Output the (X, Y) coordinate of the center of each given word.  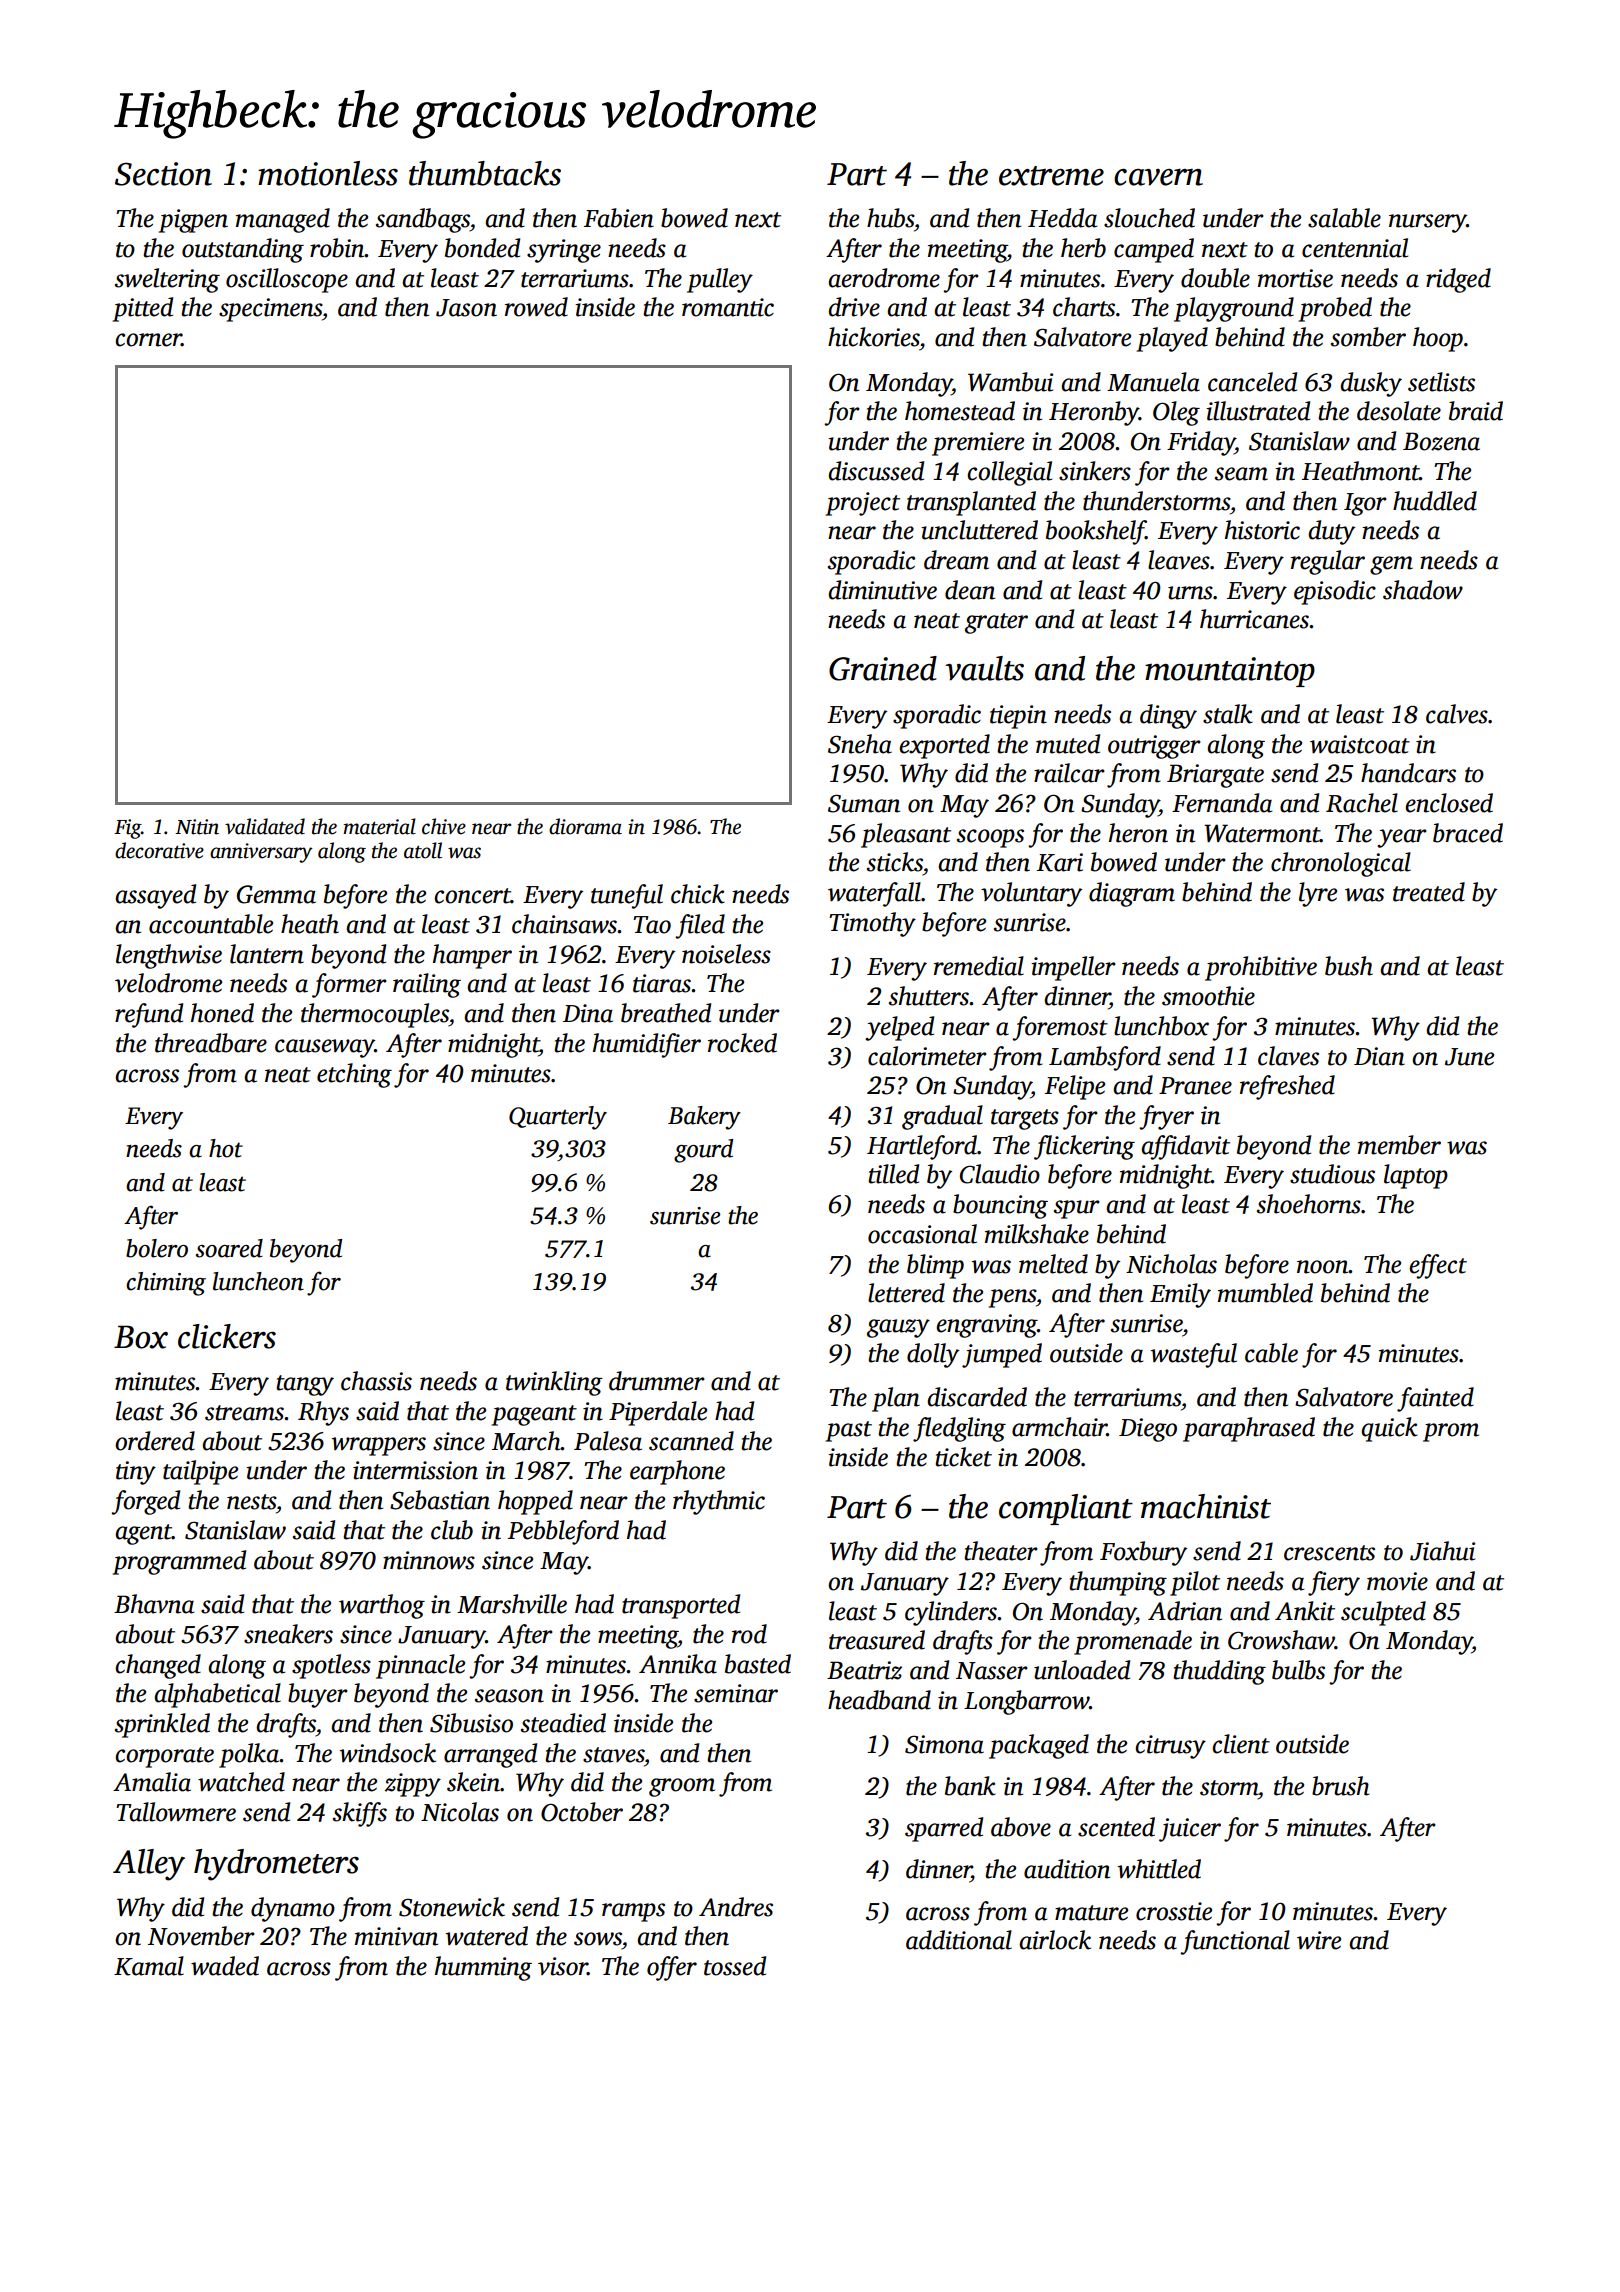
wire (1319, 1940)
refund (149, 1015)
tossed (735, 1966)
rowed (536, 307)
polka (249, 1755)
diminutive (882, 590)
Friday (1201, 443)
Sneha (860, 744)
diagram (1132, 894)
